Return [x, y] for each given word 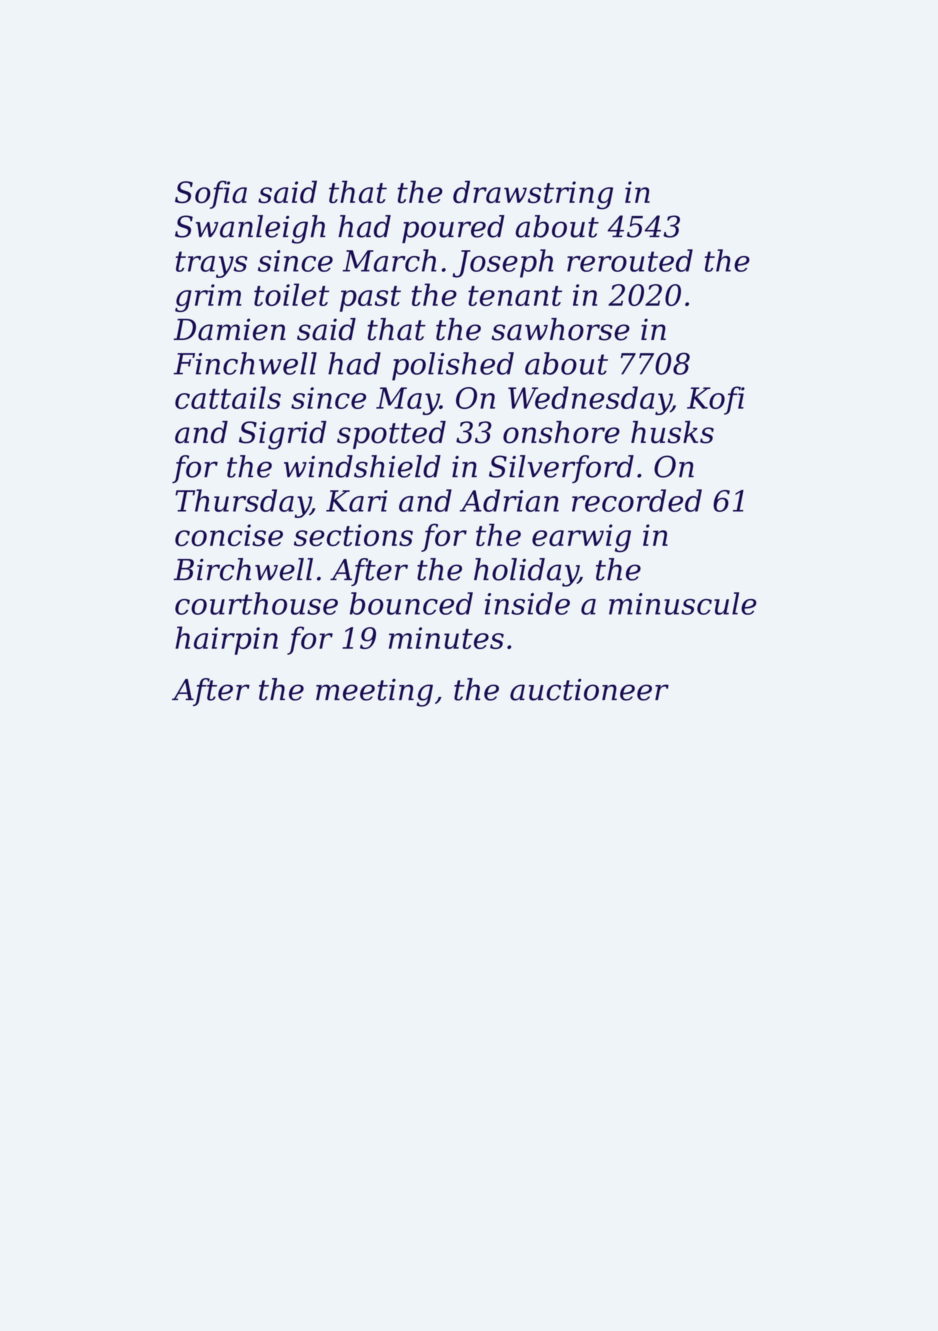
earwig [581, 538]
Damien [230, 329]
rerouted [630, 260]
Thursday [243, 503]
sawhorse [560, 329]
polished [453, 366]
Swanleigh [250, 229]
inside [527, 603]
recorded [637, 500]
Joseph [503, 263]
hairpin [226, 640]
